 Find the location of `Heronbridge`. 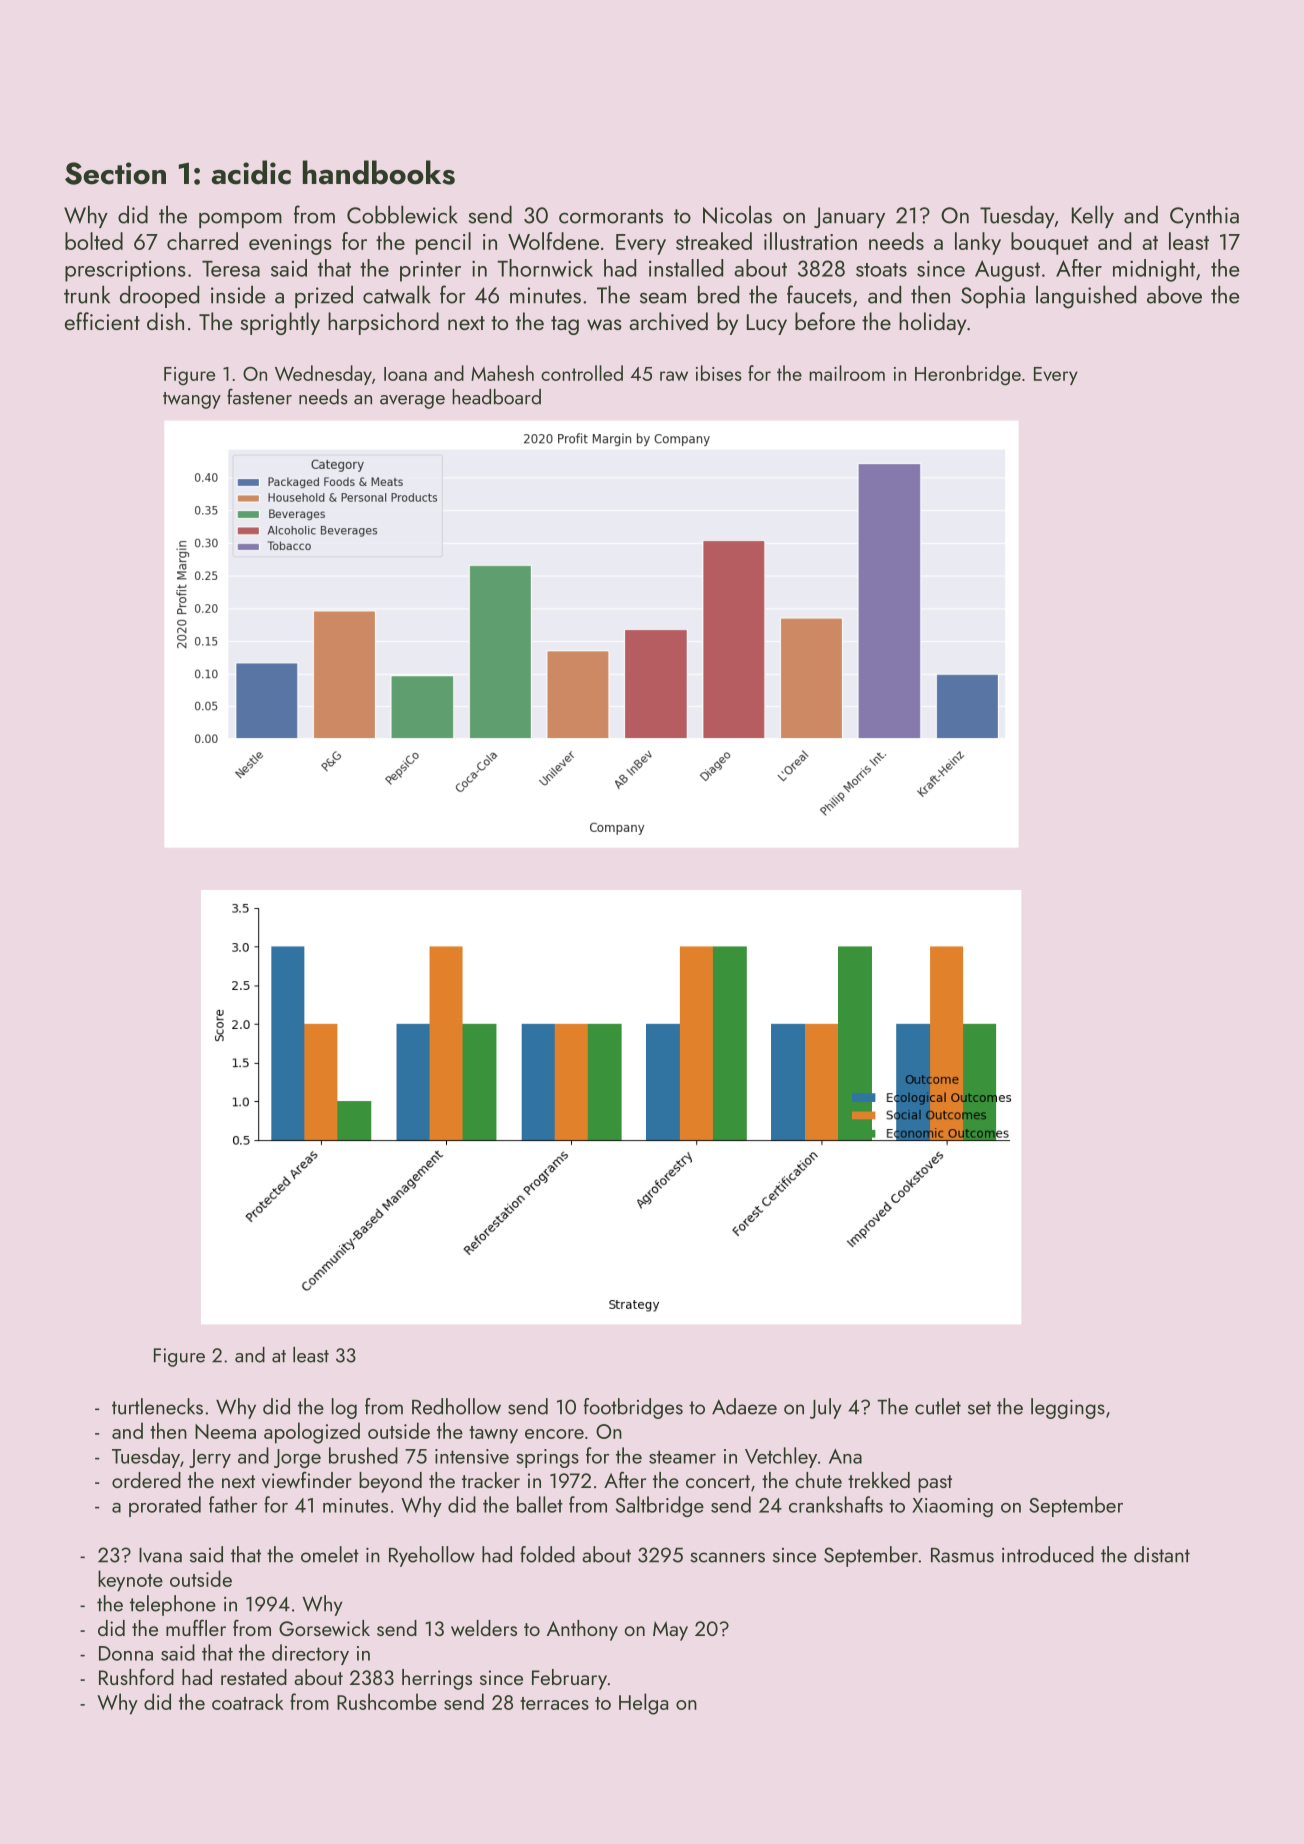

Heronbridge is located at coordinates (968, 375).
